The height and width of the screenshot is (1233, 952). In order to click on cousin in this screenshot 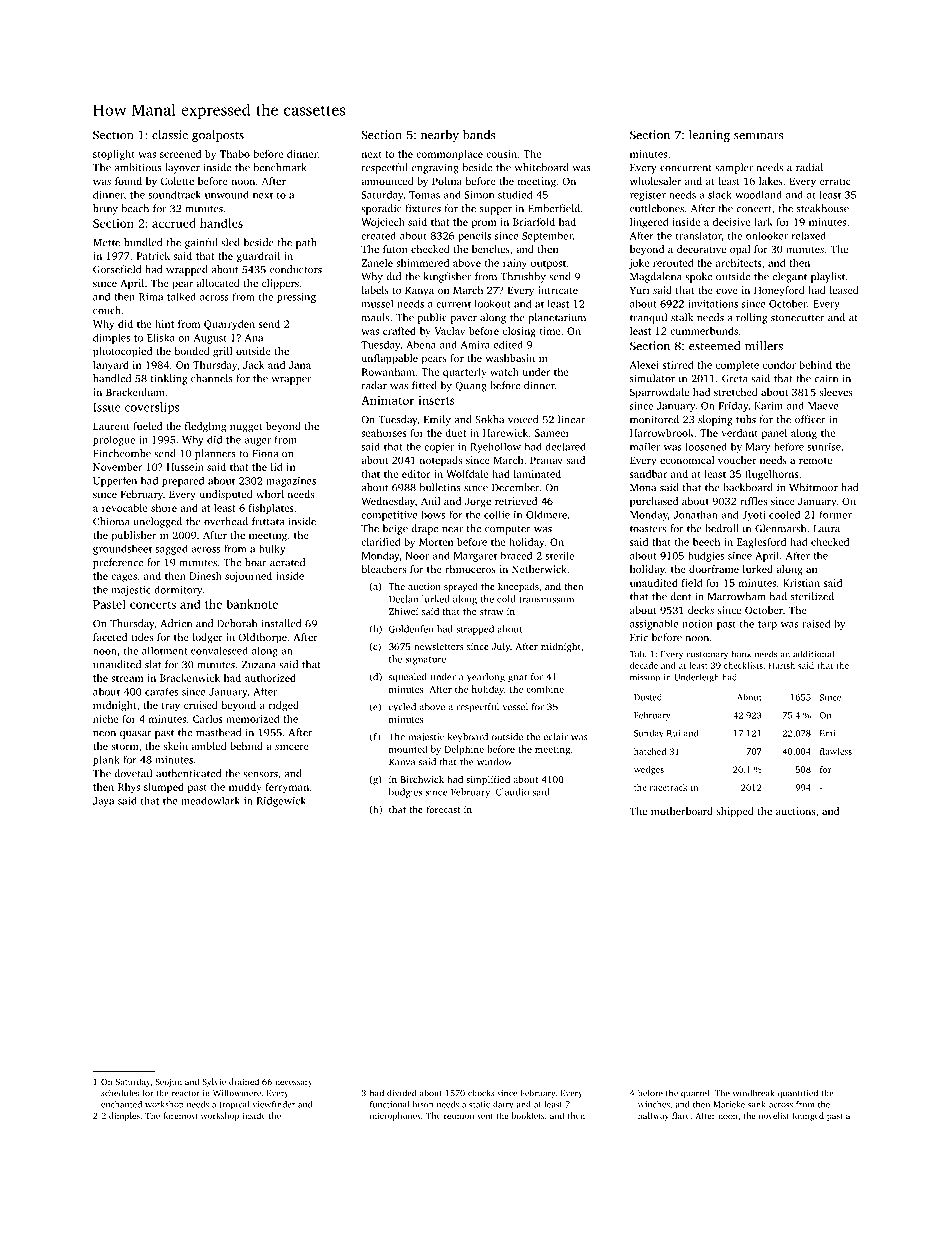, I will do `click(501, 154)`.
